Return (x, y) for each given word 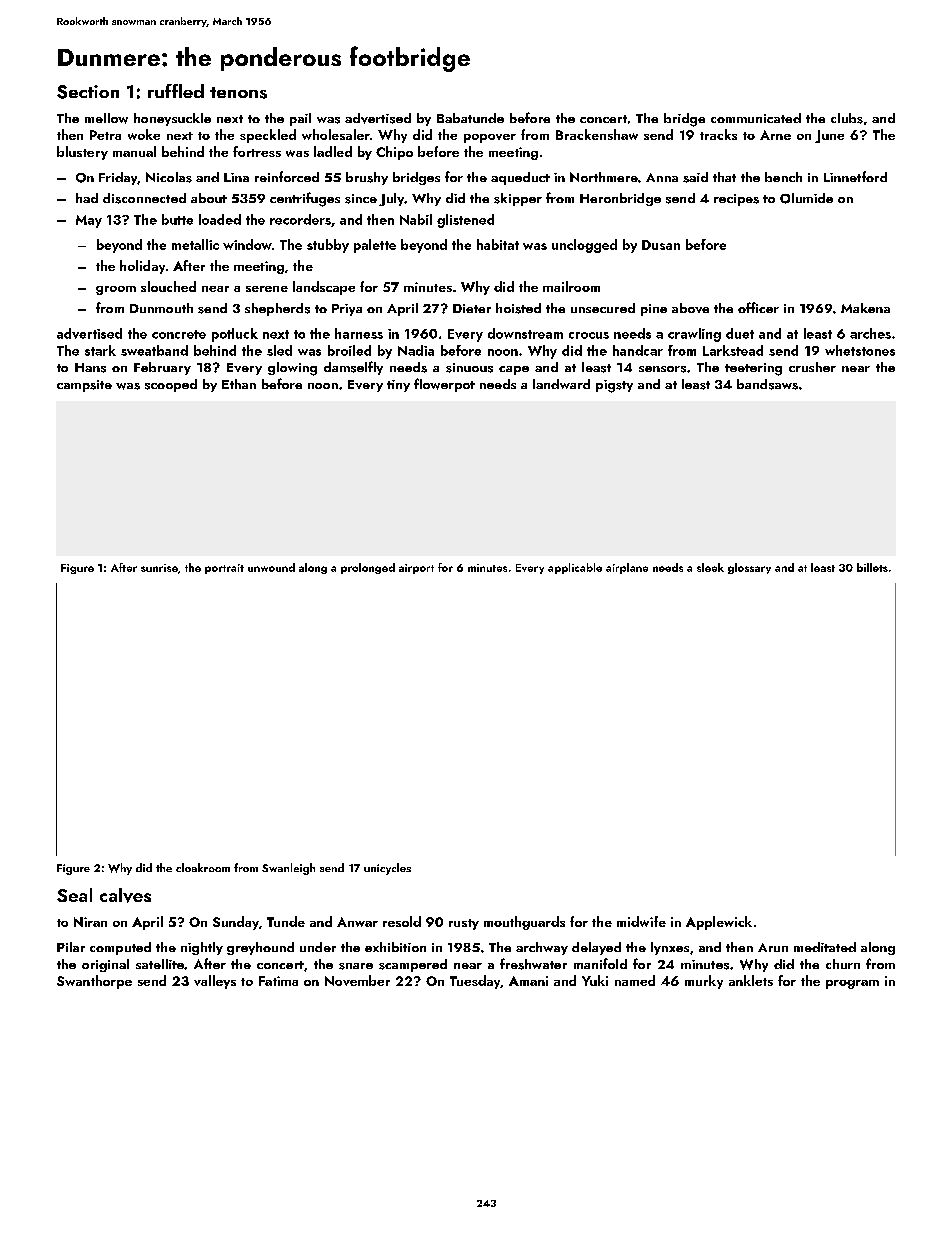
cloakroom (203, 867)
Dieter (472, 308)
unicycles (387, 869)
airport (416, 569)
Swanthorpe (94, 982)
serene (267, 289)
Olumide (806, 198)
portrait (224, 569)
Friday (118, 178)
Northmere (604, 177)
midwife (641, 921)
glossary (749, 568)
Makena (865, 308)
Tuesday (475, 982)
